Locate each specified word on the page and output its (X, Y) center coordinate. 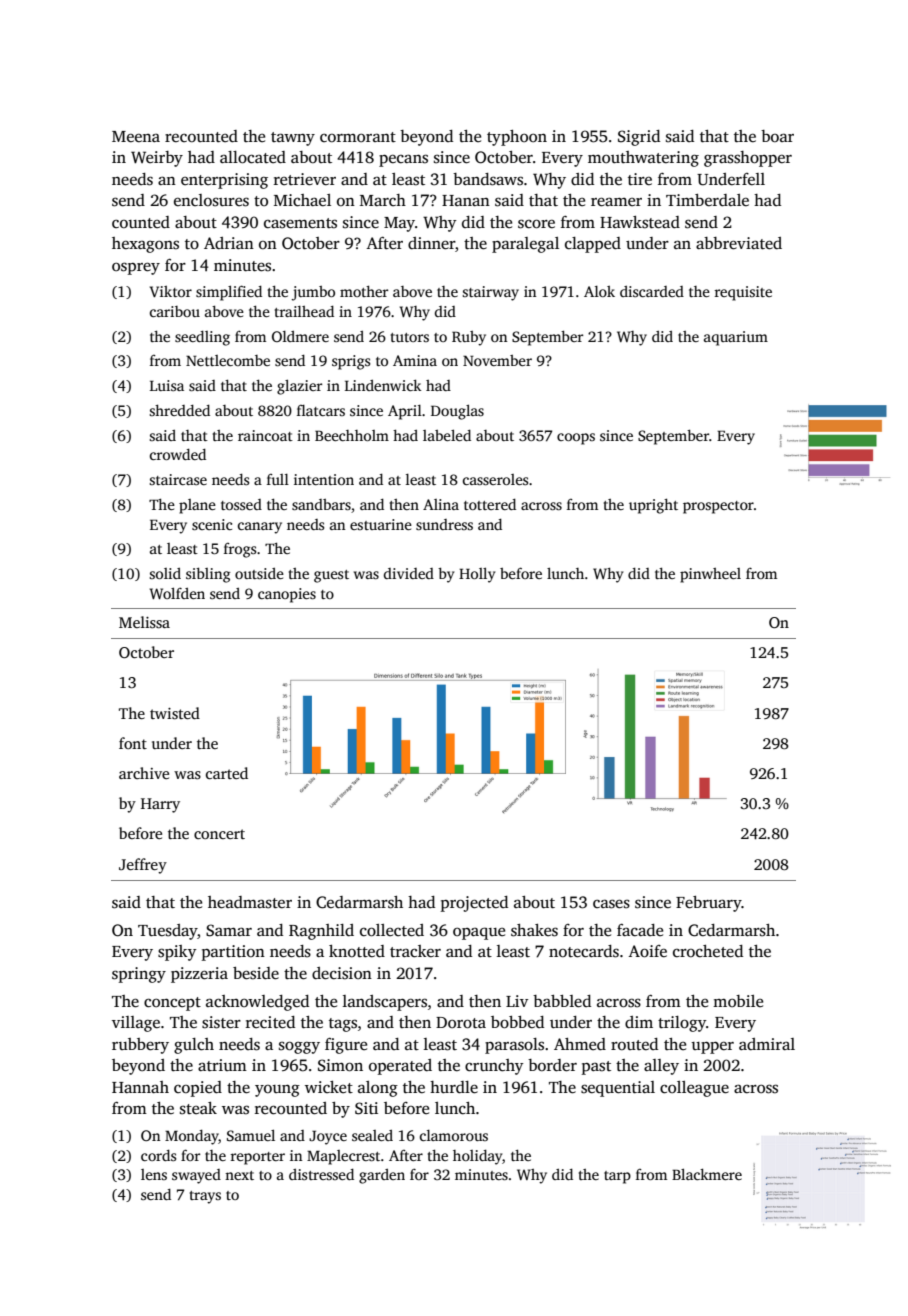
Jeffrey (143, 866)
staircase (178, 479)
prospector (718, 507)
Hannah (140, 1087)
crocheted (708, 951)
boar (777, 136)
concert (219, 834)
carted (227, 773)
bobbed (517, 1022)
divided (409, 573)
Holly (477, 575)
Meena (136, 137)
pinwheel (710, 575)
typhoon (517, 138)
